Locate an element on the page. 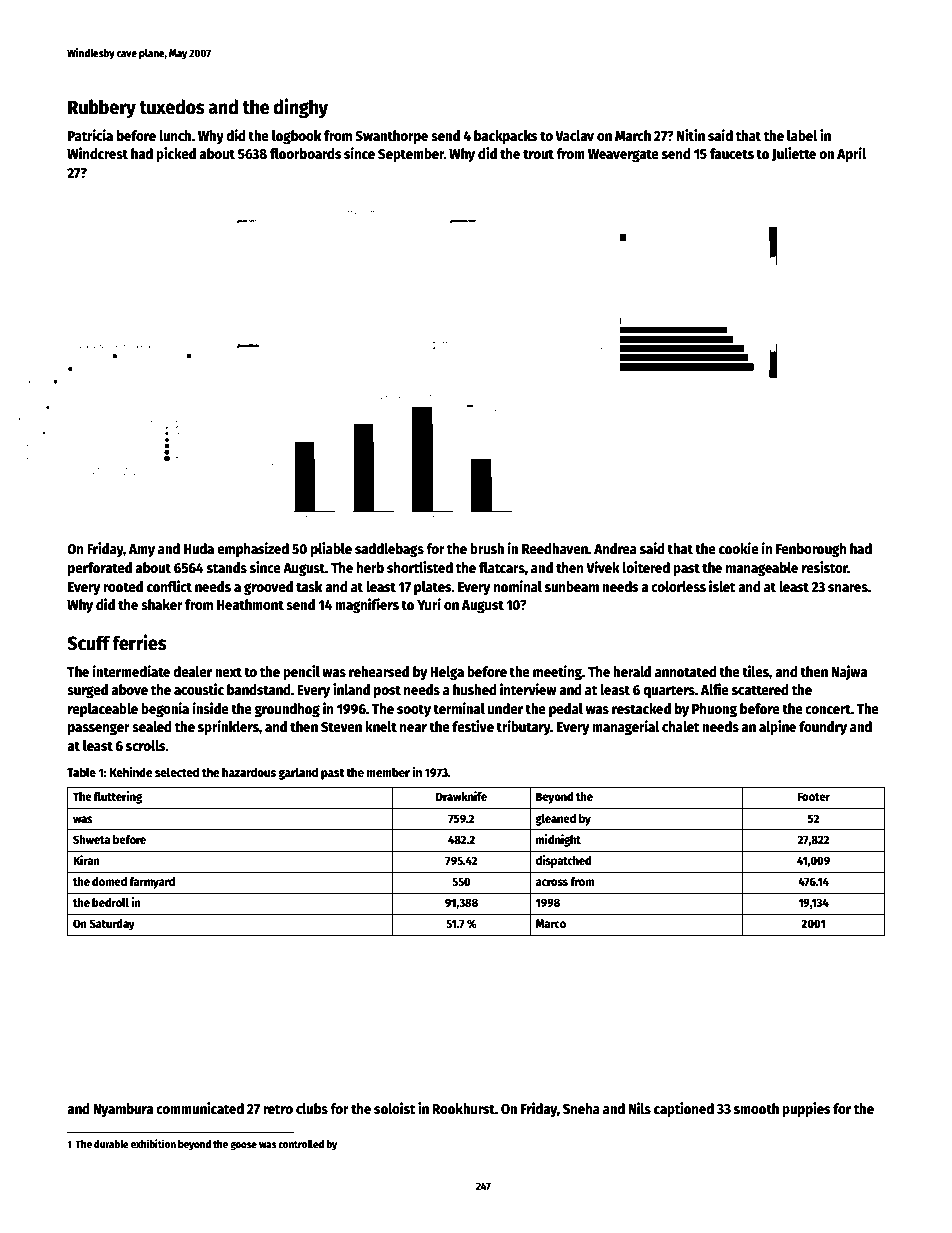 This page has height=1233, width=952. chalet is located at coordinates (680, 726).
